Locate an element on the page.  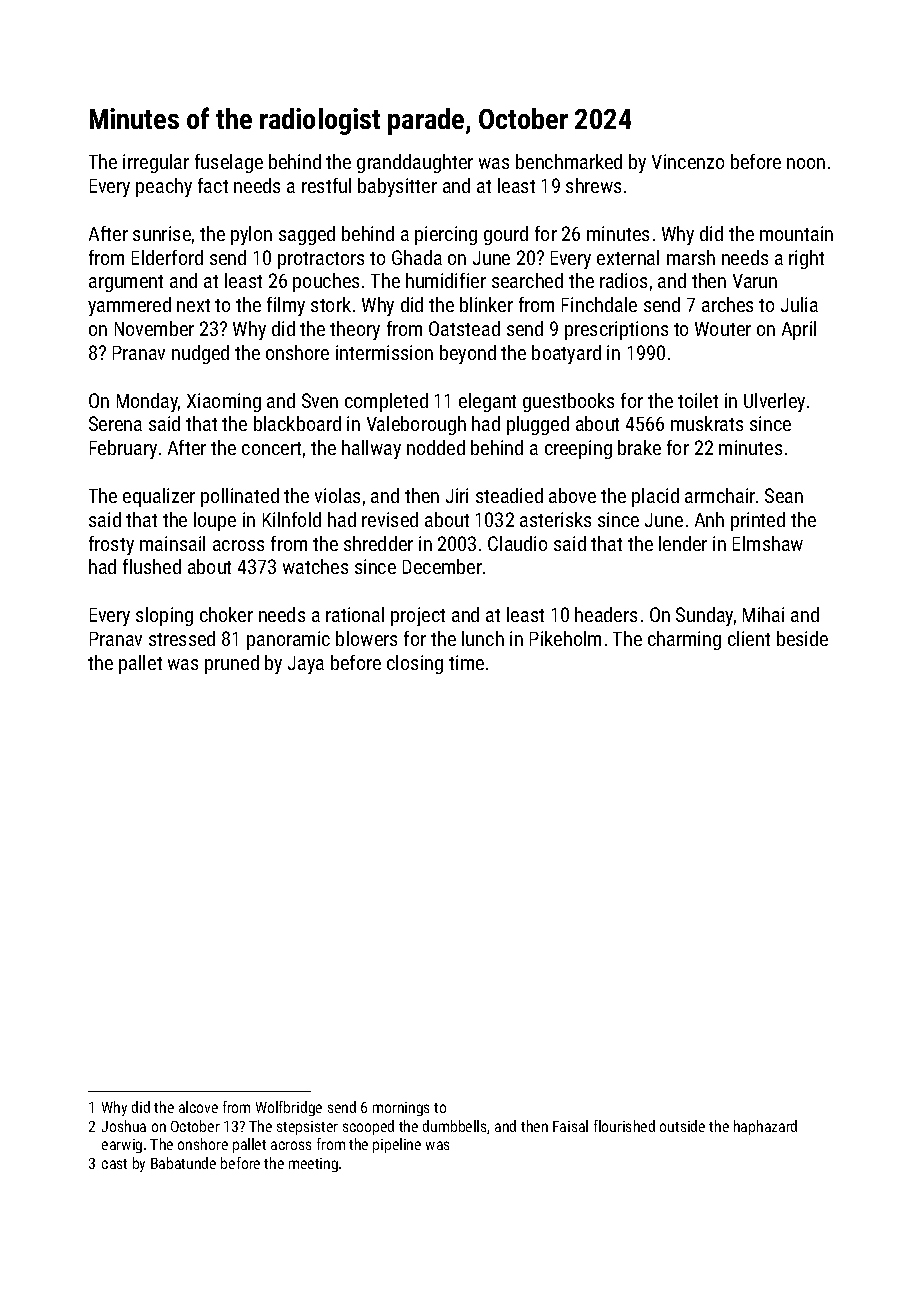
benchmarked is located at coordinates (569, 161).
